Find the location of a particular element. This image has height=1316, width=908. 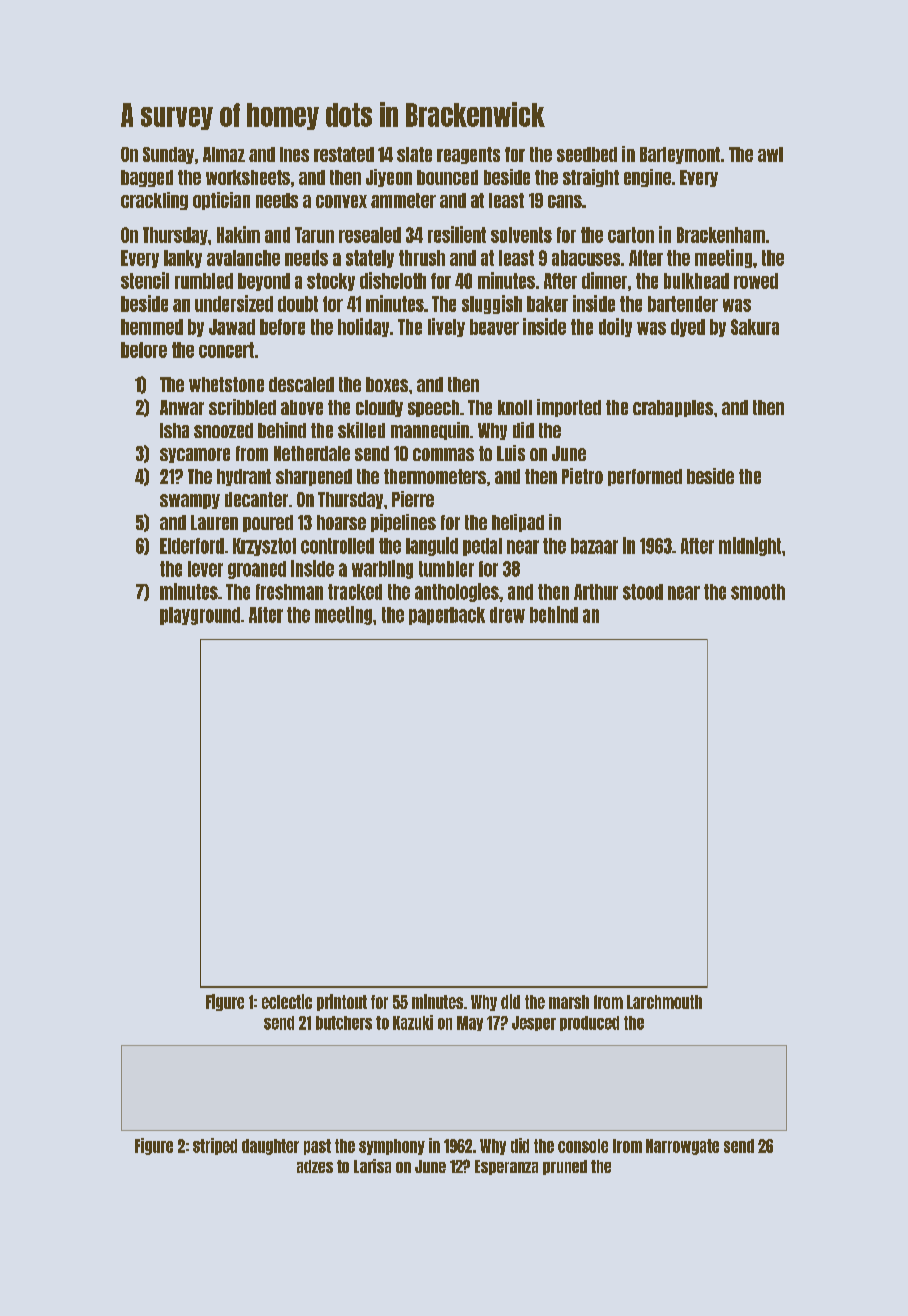

playground is located at coordinates (200, 616).
